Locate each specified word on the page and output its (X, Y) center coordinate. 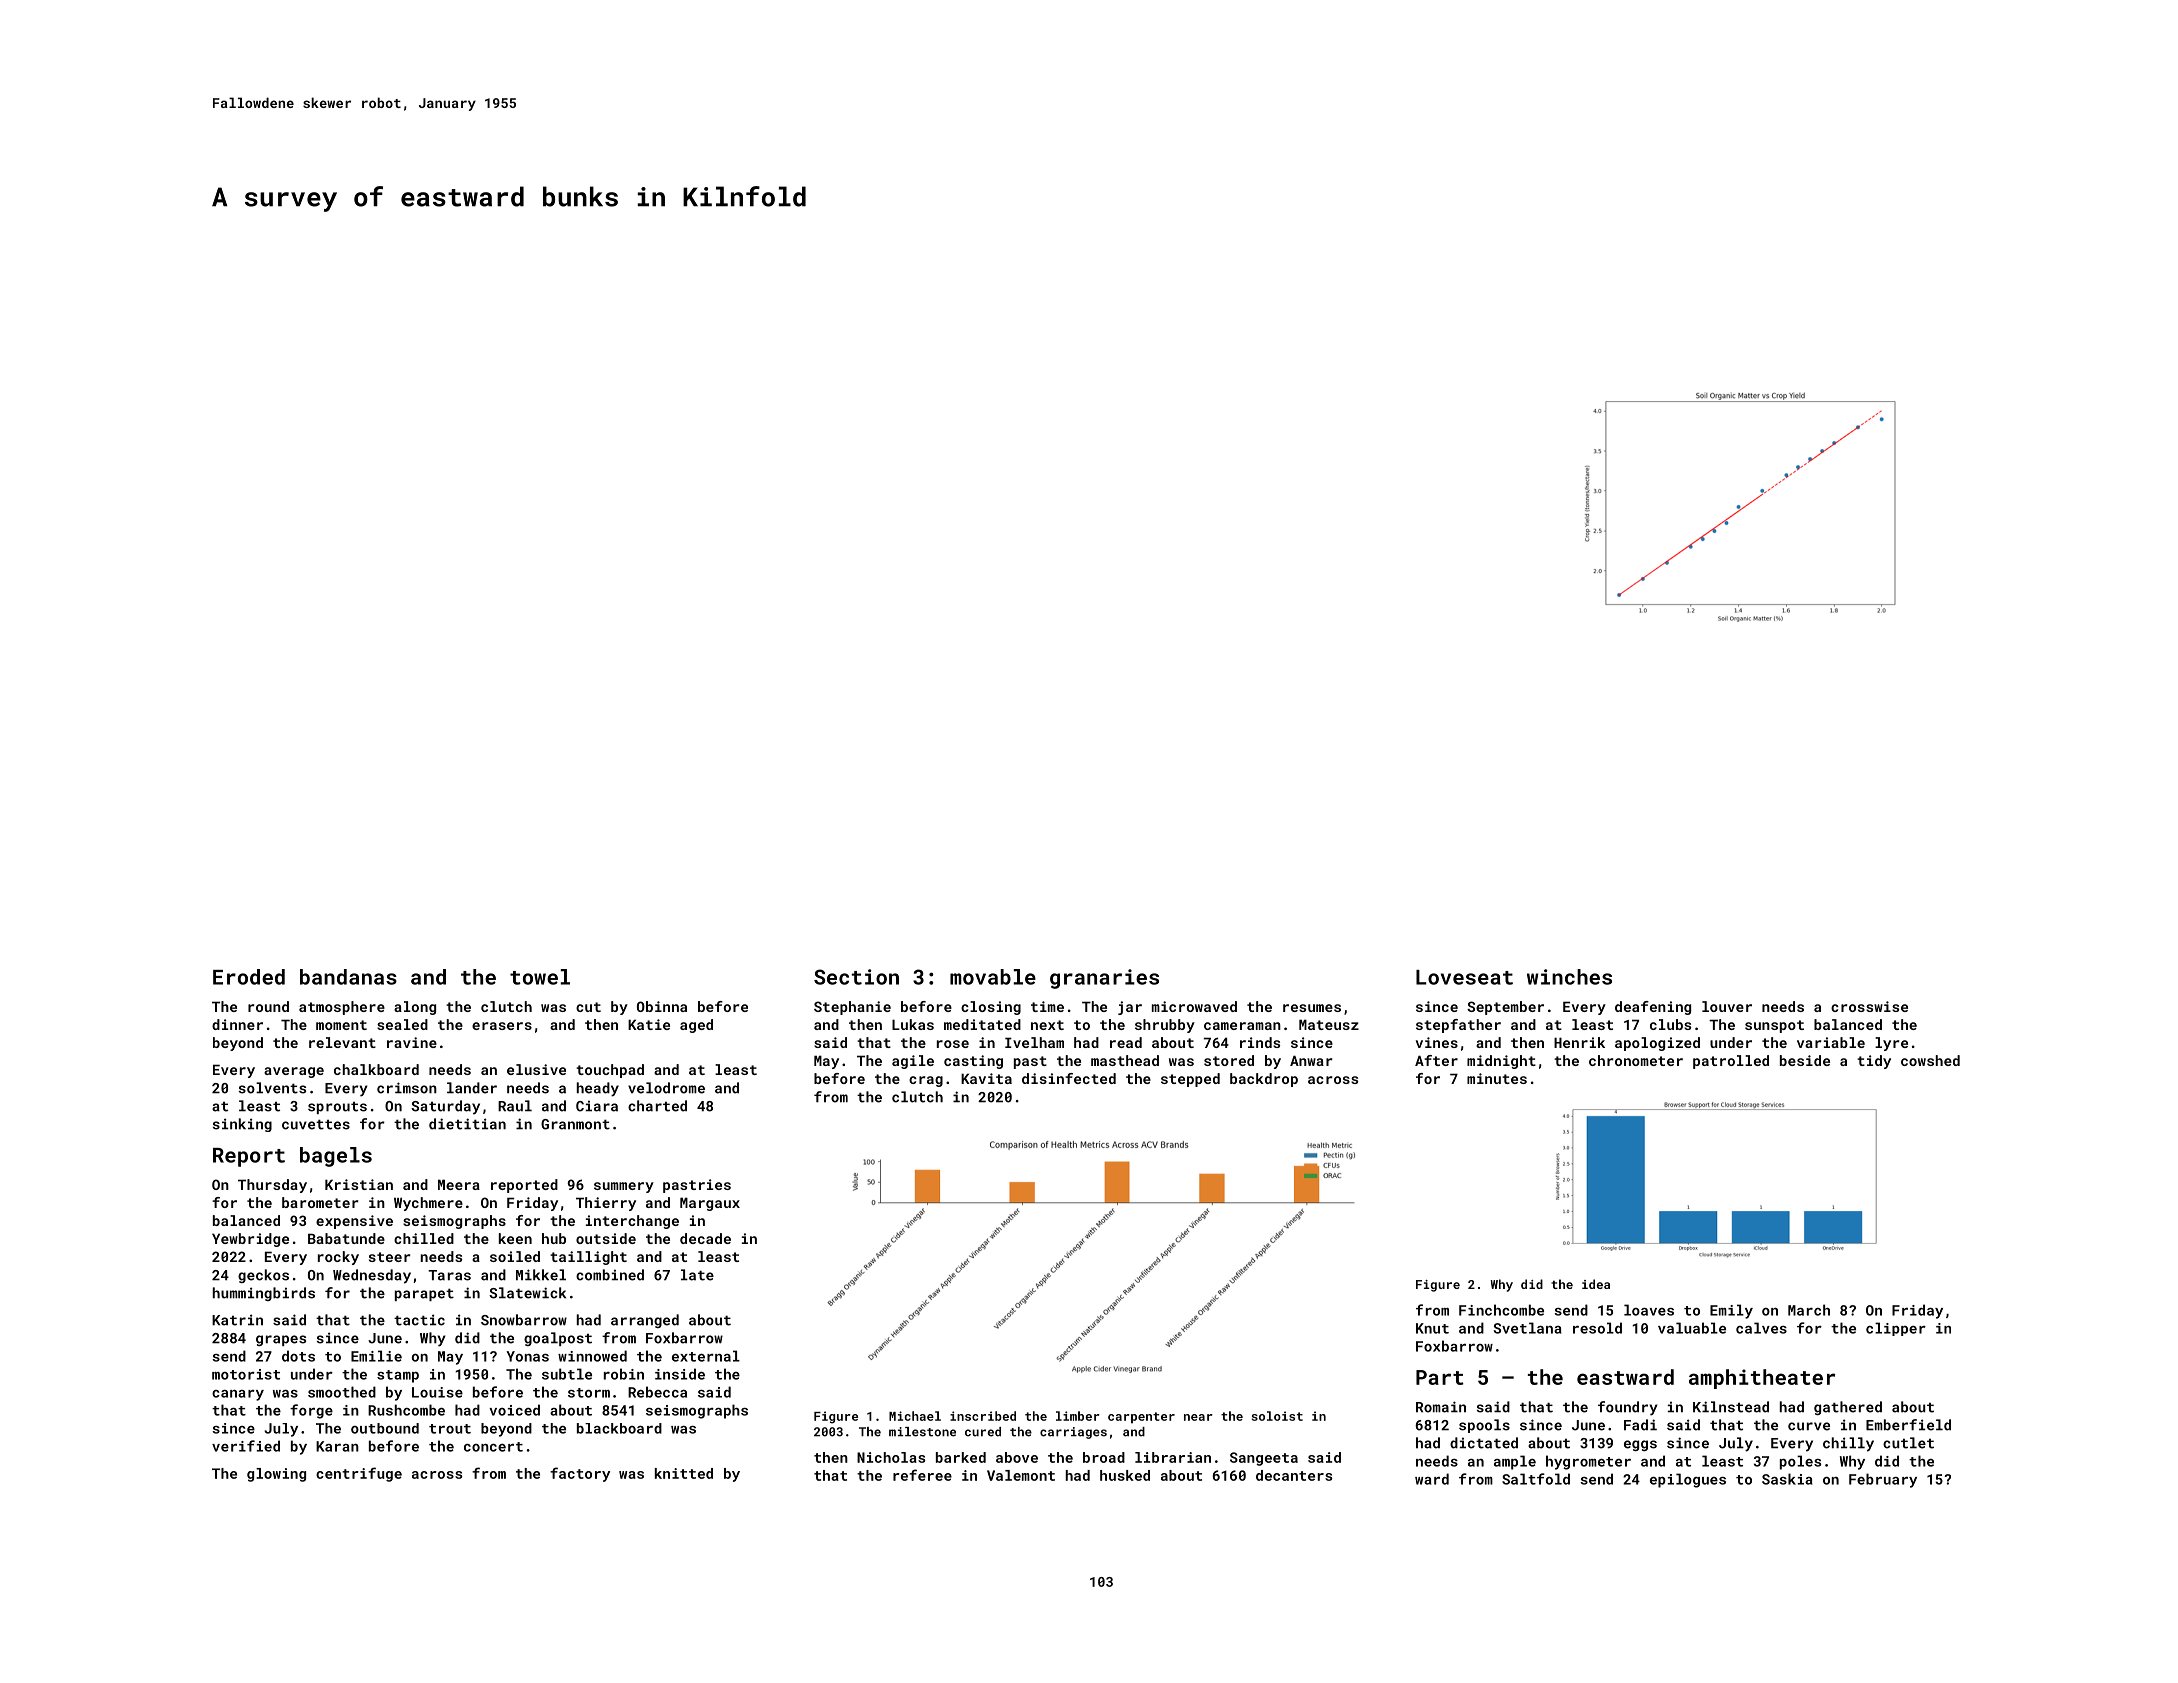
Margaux (710, 1204)
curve (1809, 1426)
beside (1805, 1060)
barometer (320, 1202)
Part (1439, 1377)
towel (540, 977)
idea (1596, 1284)
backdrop (1264, 1080)
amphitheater (1762, 1379)
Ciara (597, 1106)
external (706, 1356)
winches (1569, 977)
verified (246, 1446)
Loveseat (1464, 977)
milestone (922, 1432)
